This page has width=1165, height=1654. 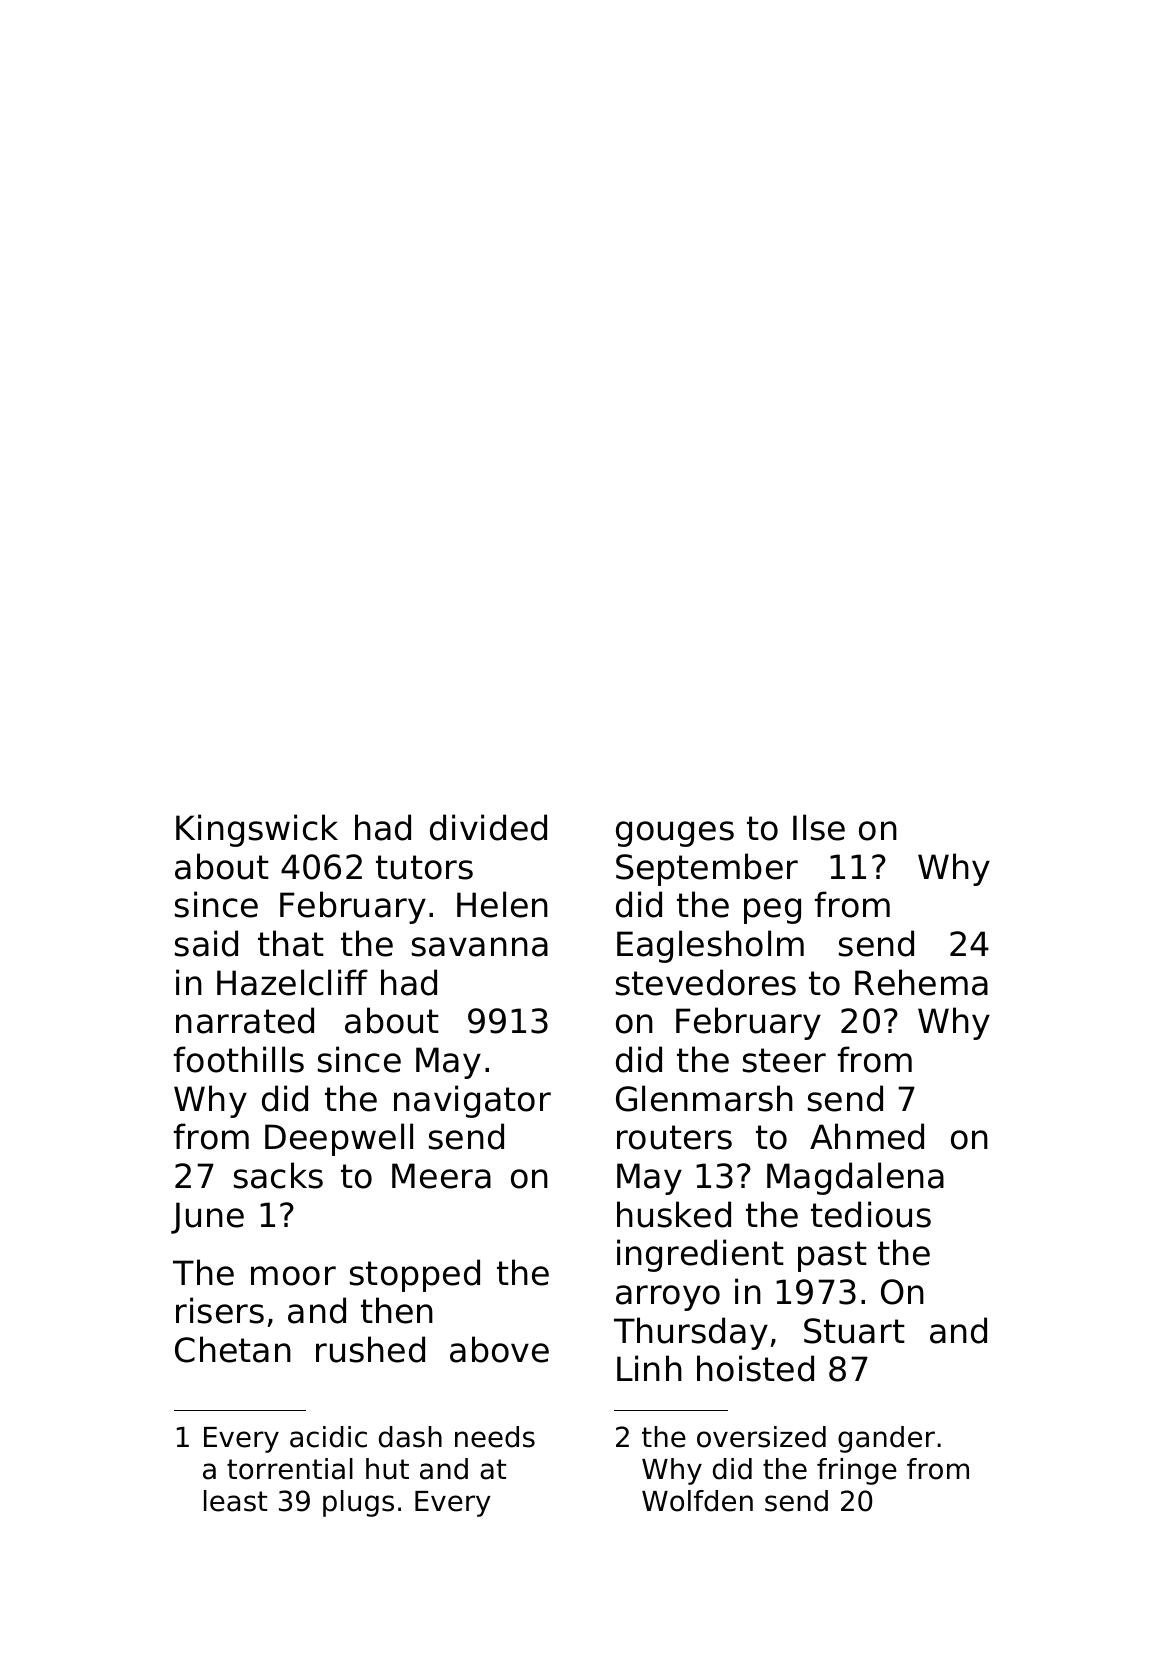 I want to click on moor, so click(x=293, y=1276).
